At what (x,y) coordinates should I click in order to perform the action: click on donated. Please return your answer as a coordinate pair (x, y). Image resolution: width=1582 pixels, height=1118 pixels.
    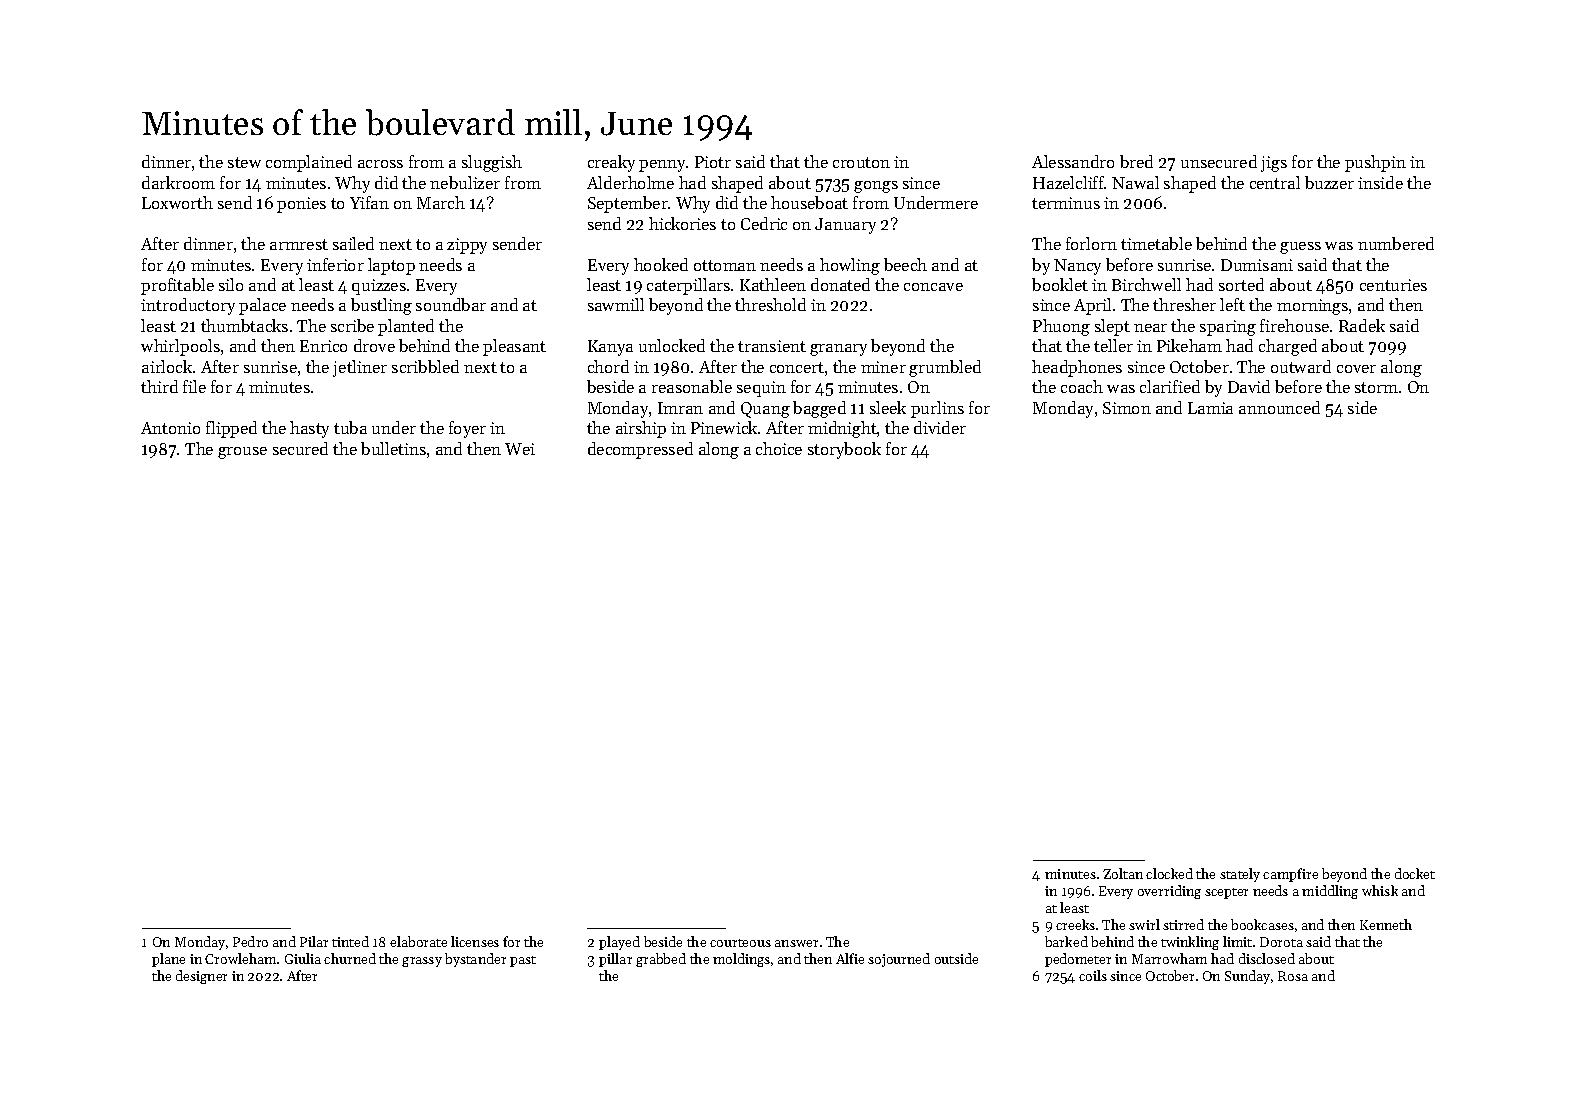
    Looking at the image, I should click on (840, 284).
